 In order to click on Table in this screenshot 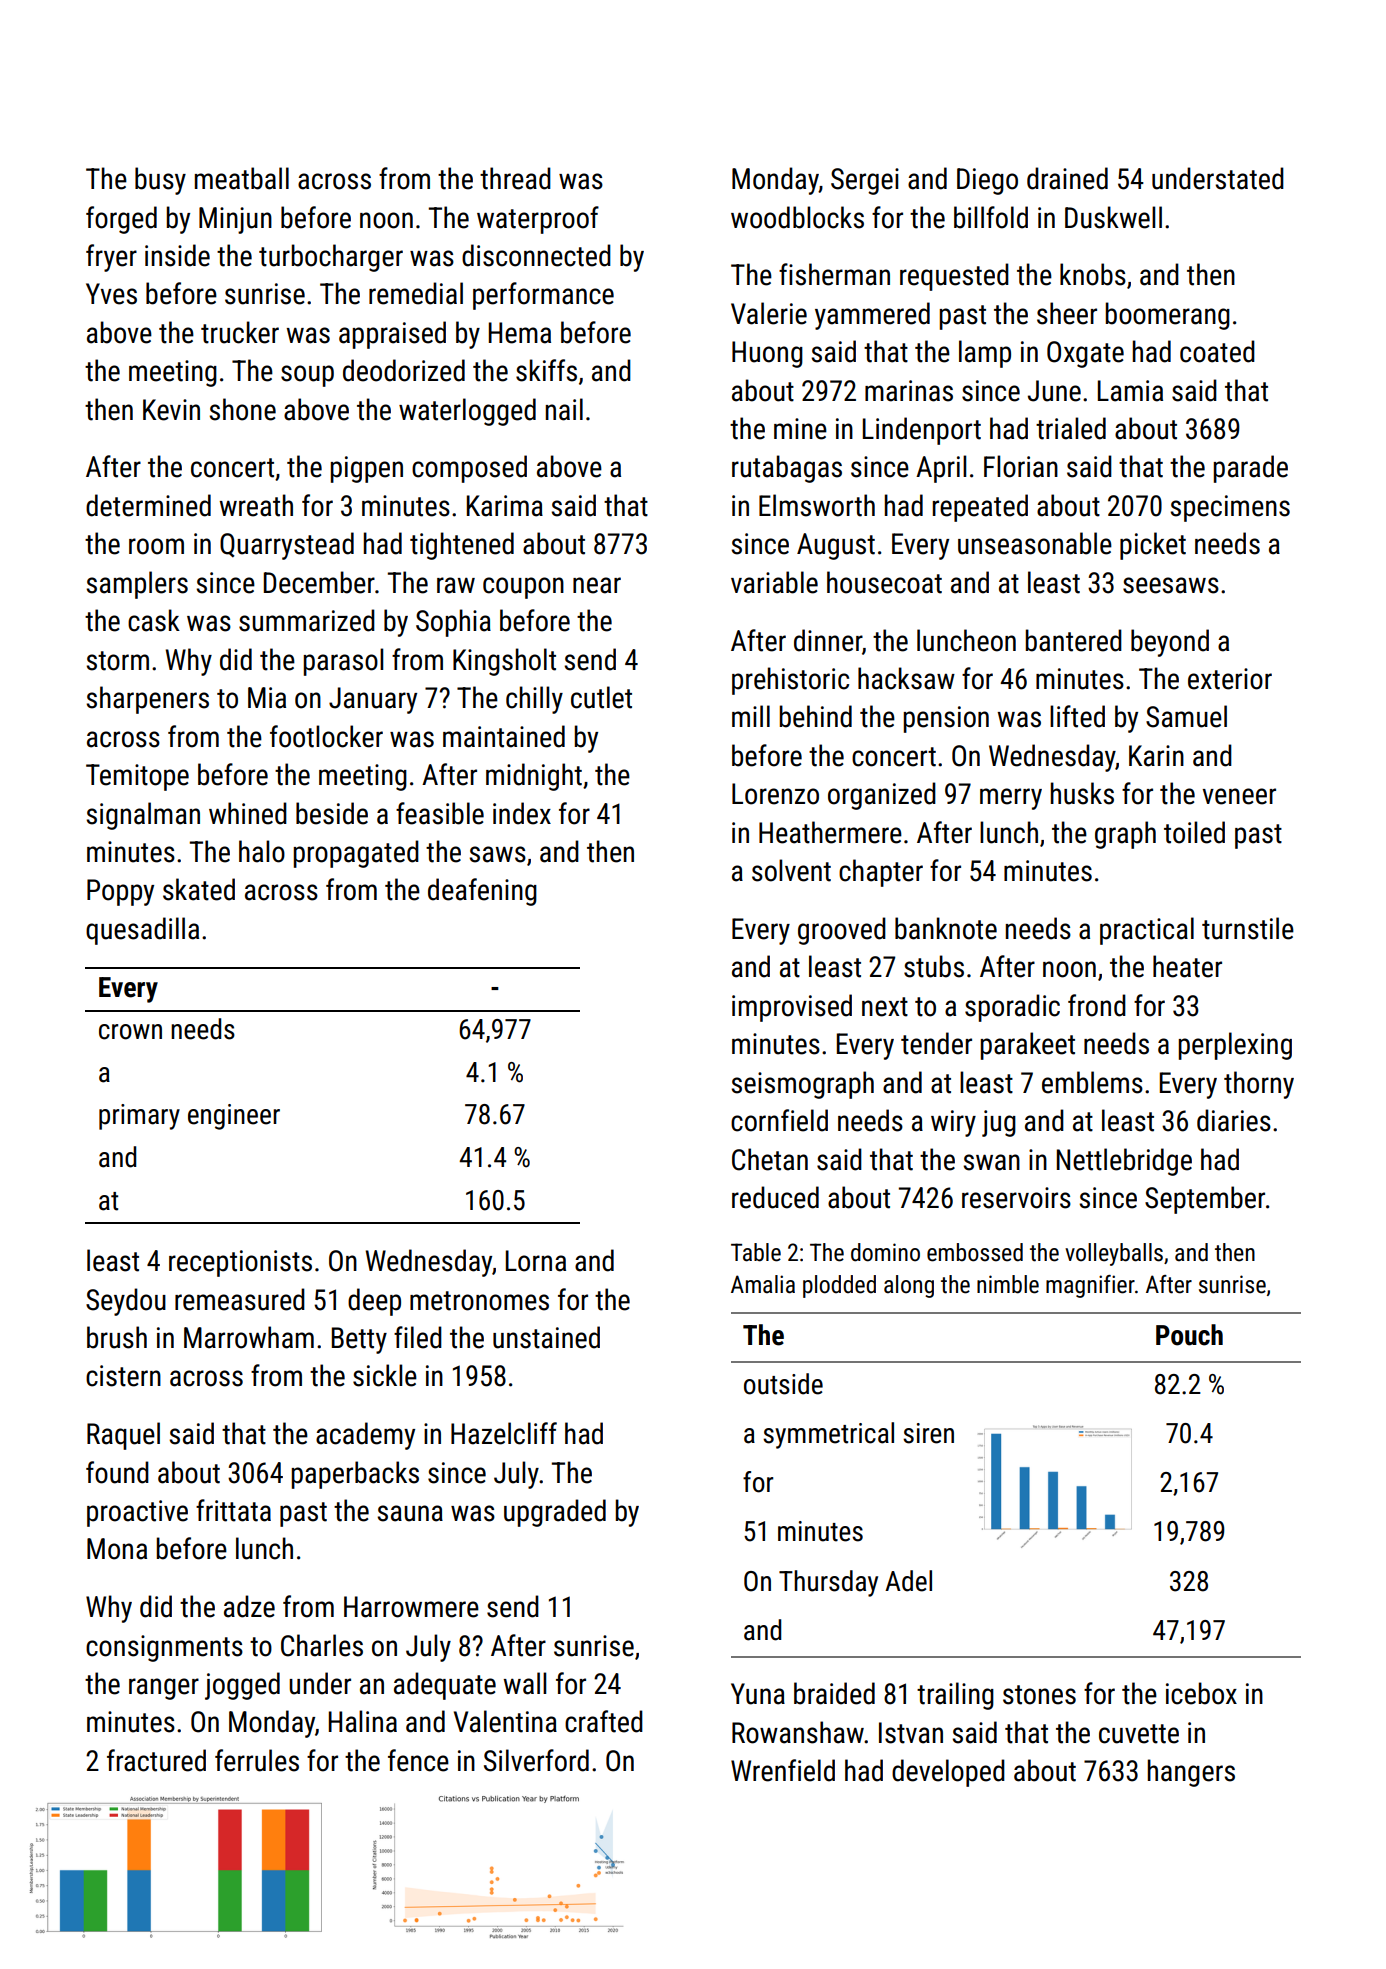, I will do `click(756, 1252)`.
